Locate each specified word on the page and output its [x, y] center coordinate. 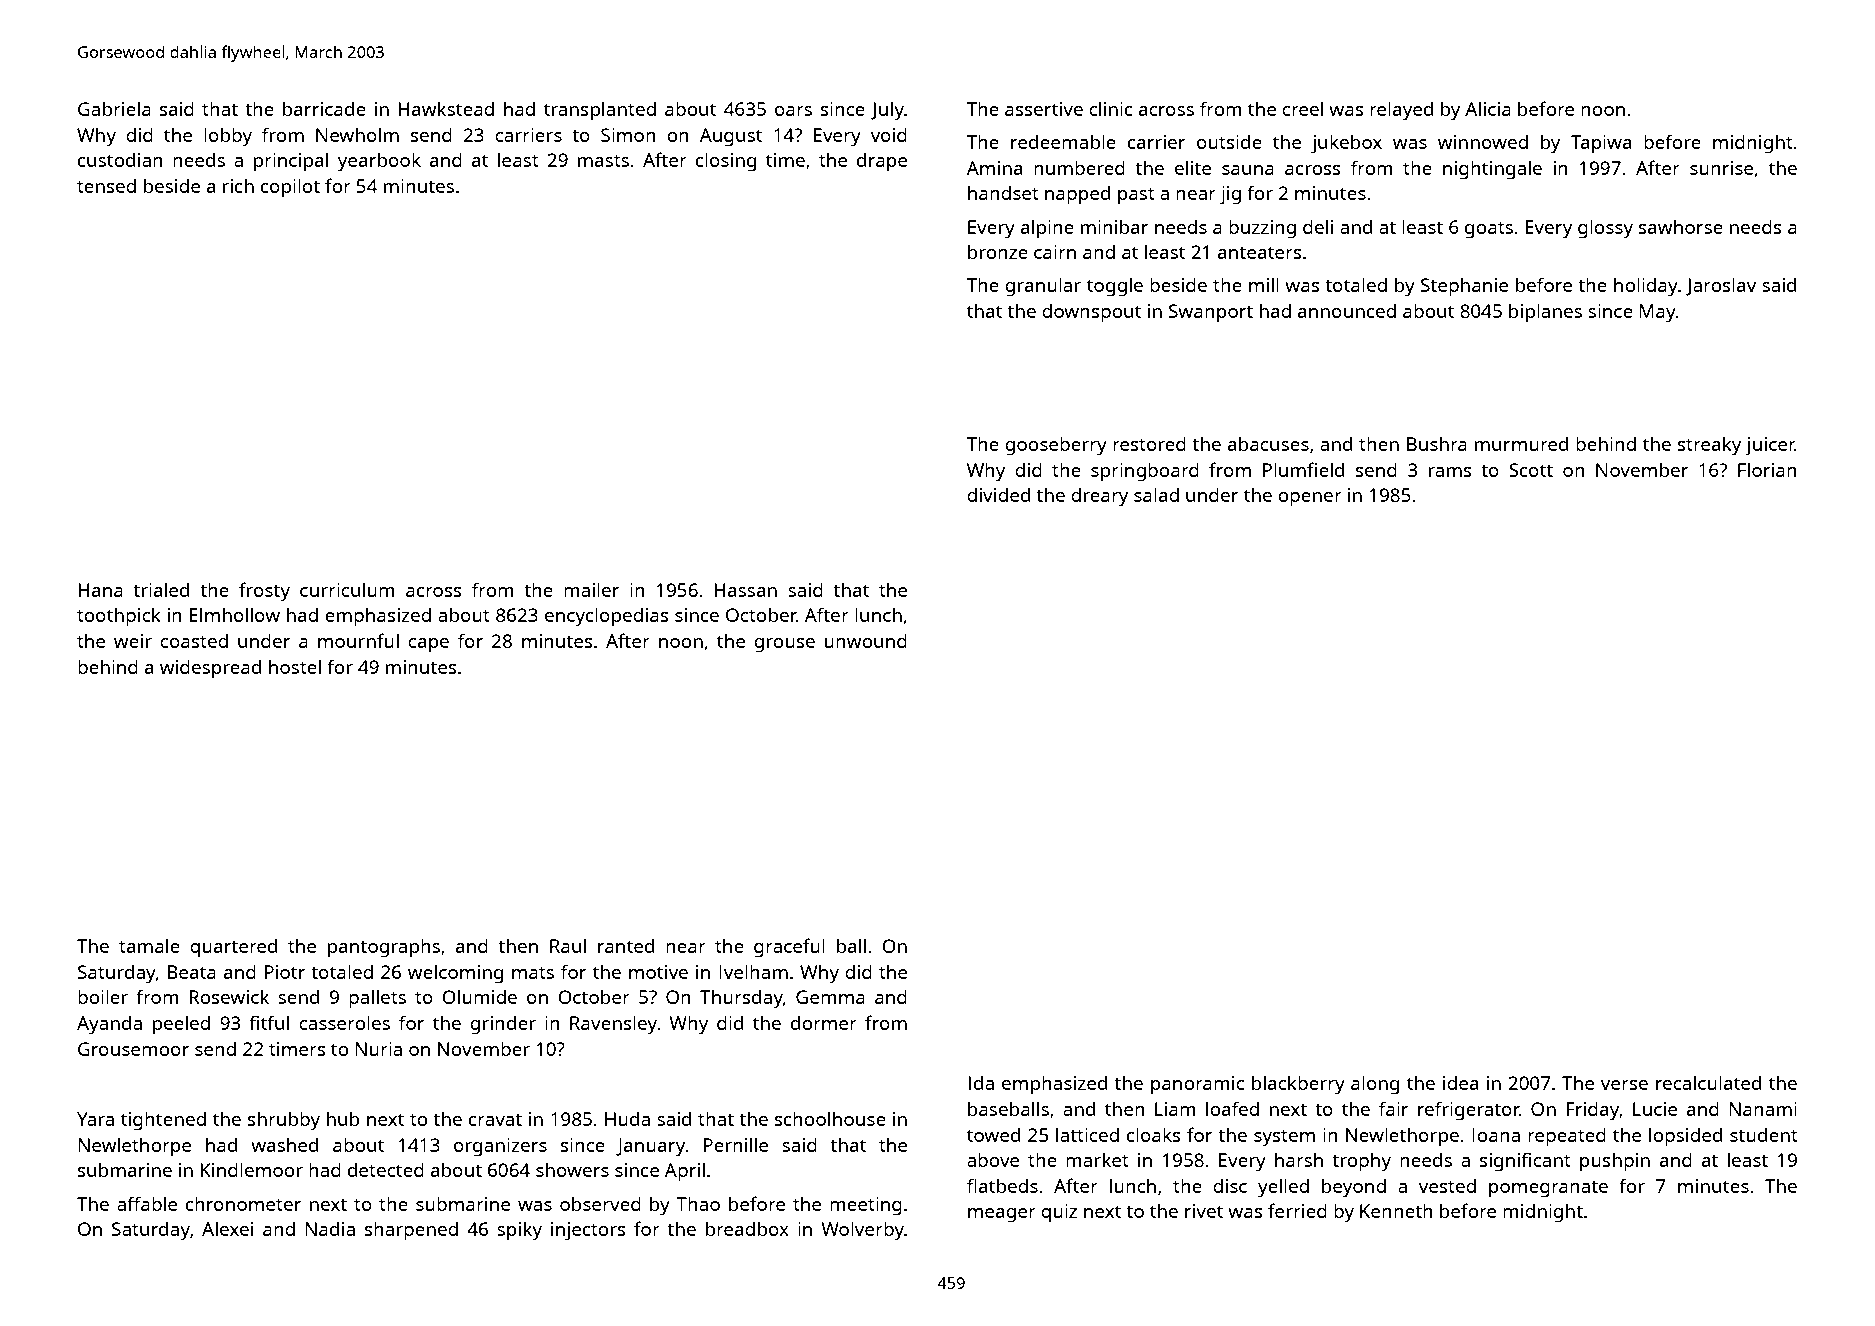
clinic [1111, 108]
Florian [1767, 469]
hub [343, 1119]
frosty [264, 592]
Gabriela [114, 108]
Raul [568, 945]
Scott [1531, 470]
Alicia [1488, 108]
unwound [865, 641]
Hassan [745, 590]
